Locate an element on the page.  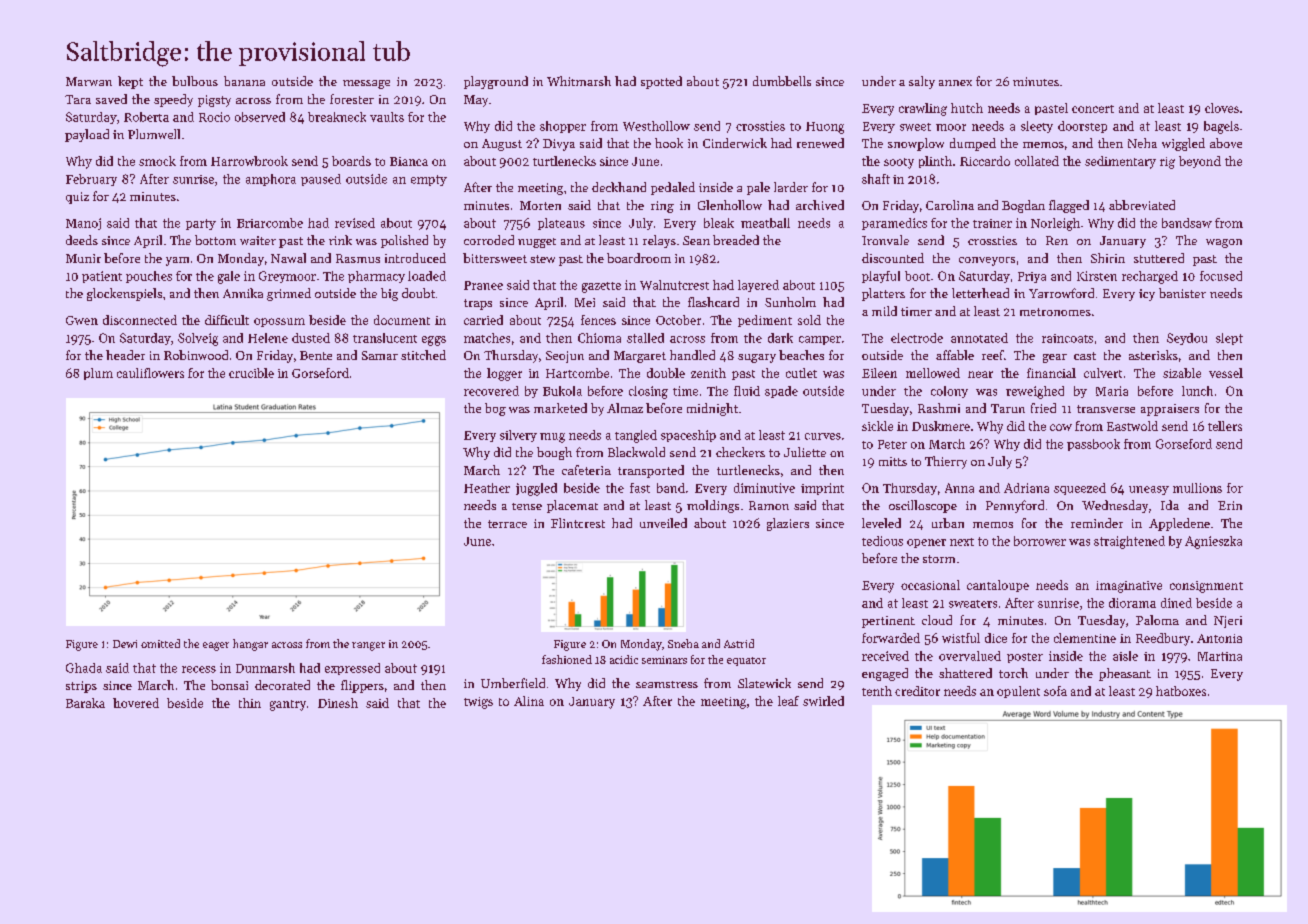
Riccardo is located at coordinates (985, 161).
